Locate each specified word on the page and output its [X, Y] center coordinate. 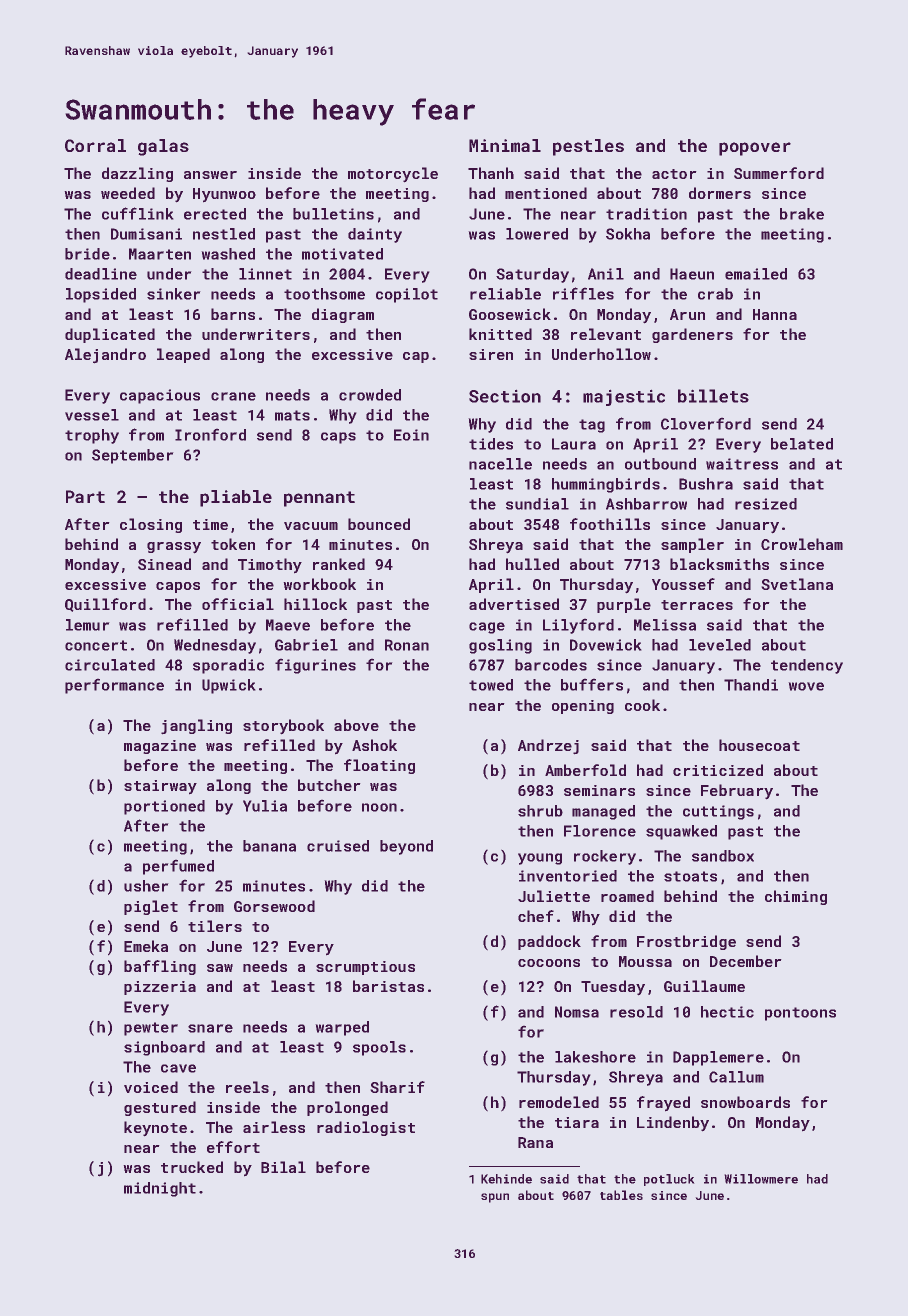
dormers [720, 193]
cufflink [137, 213]
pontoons [800, 1014]
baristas [388, 986]
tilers [215, 926]
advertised [514, 604]
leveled [720, 645]
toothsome [324, 294]
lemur [87, 625]
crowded [370, 395]
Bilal [283, 1167]
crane [233, 396]
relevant [606, 334]
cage [487, 628]
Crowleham [802, 544]
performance [114, 686]
